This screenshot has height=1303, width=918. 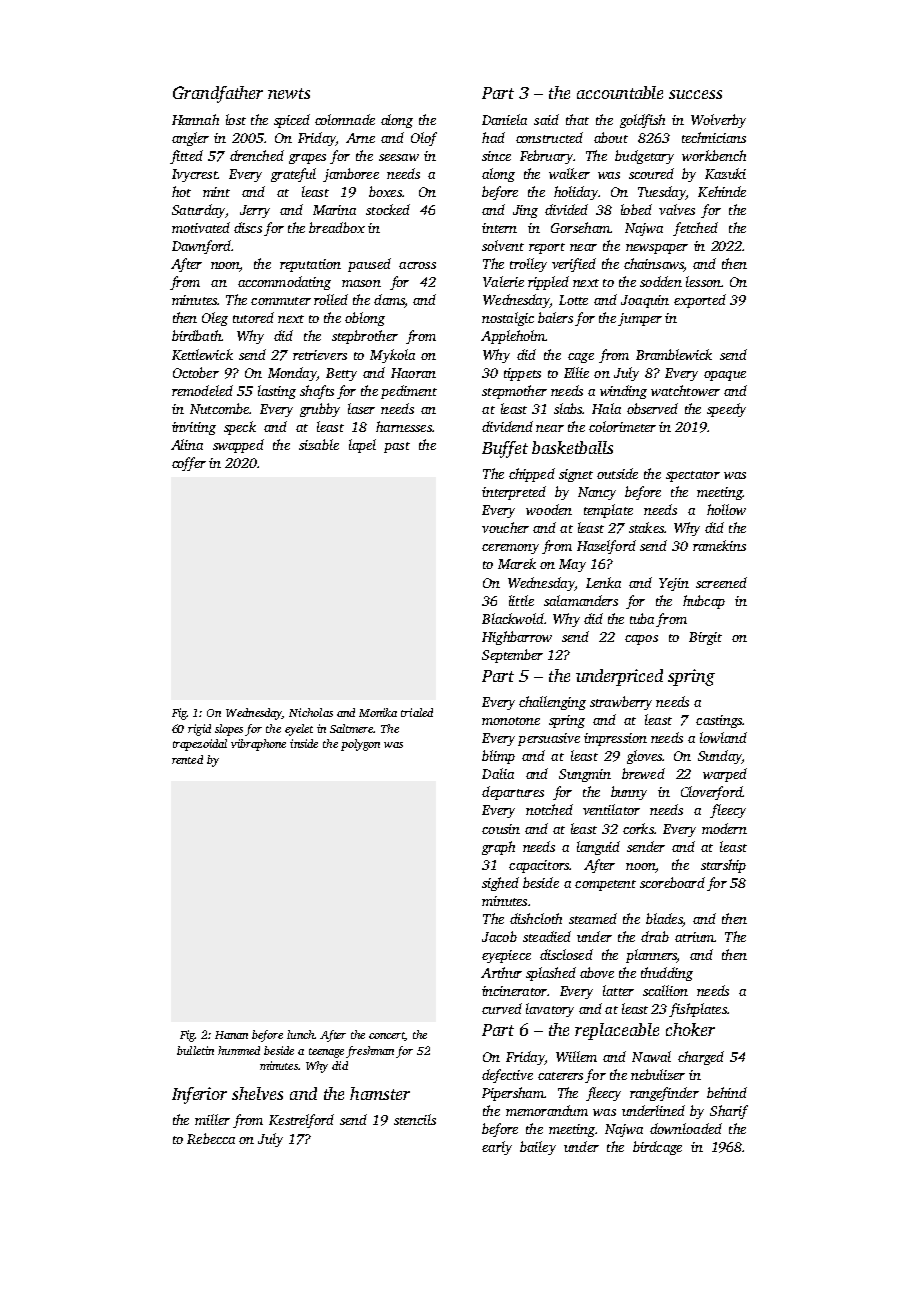 What do you see at coordinates (517, 563) in the screenshot?
I see `Marek` at bounding box center [517, 563].
